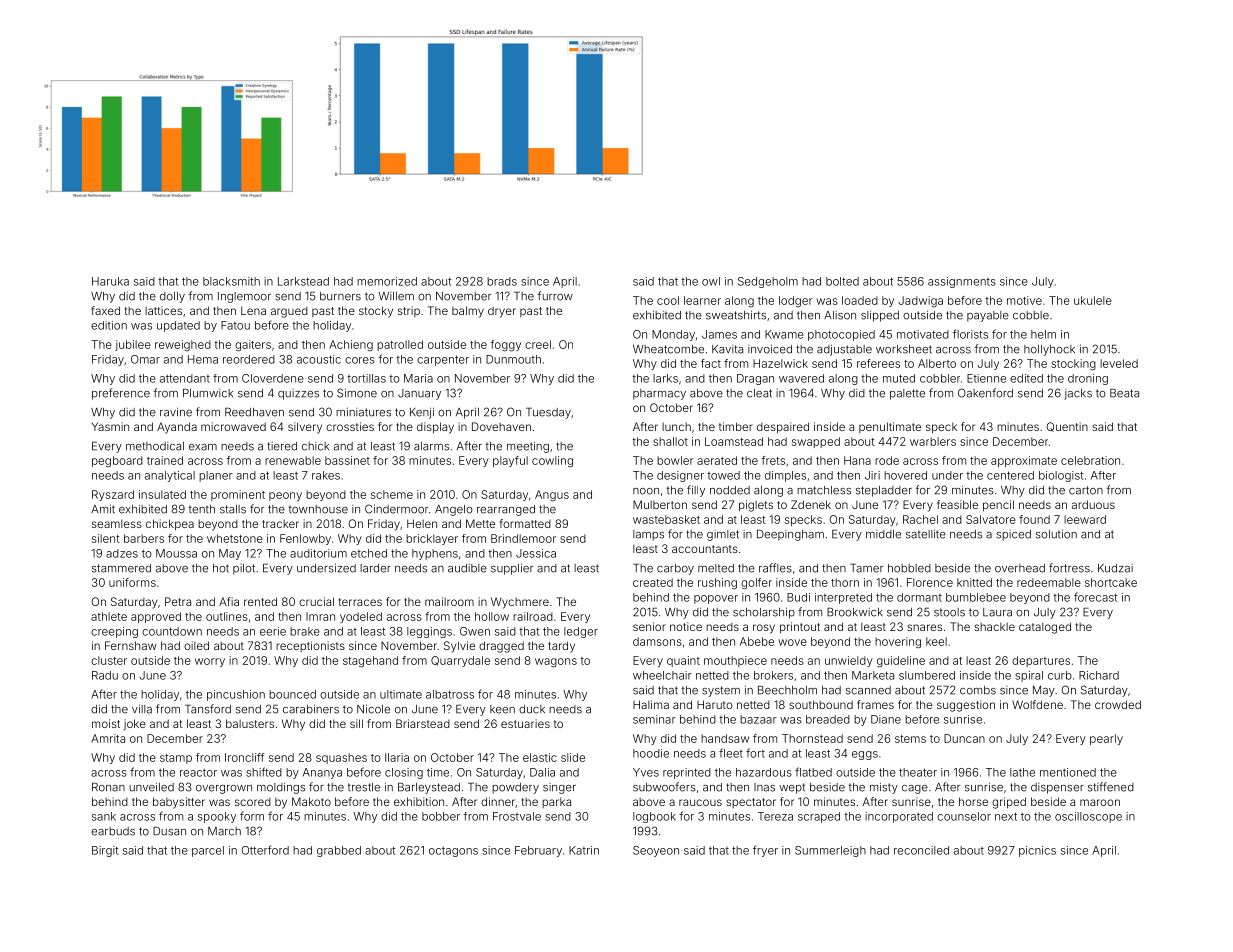 This image has height=952, width=1233. I want to click on Sedgeholm, so click(768, 282).
